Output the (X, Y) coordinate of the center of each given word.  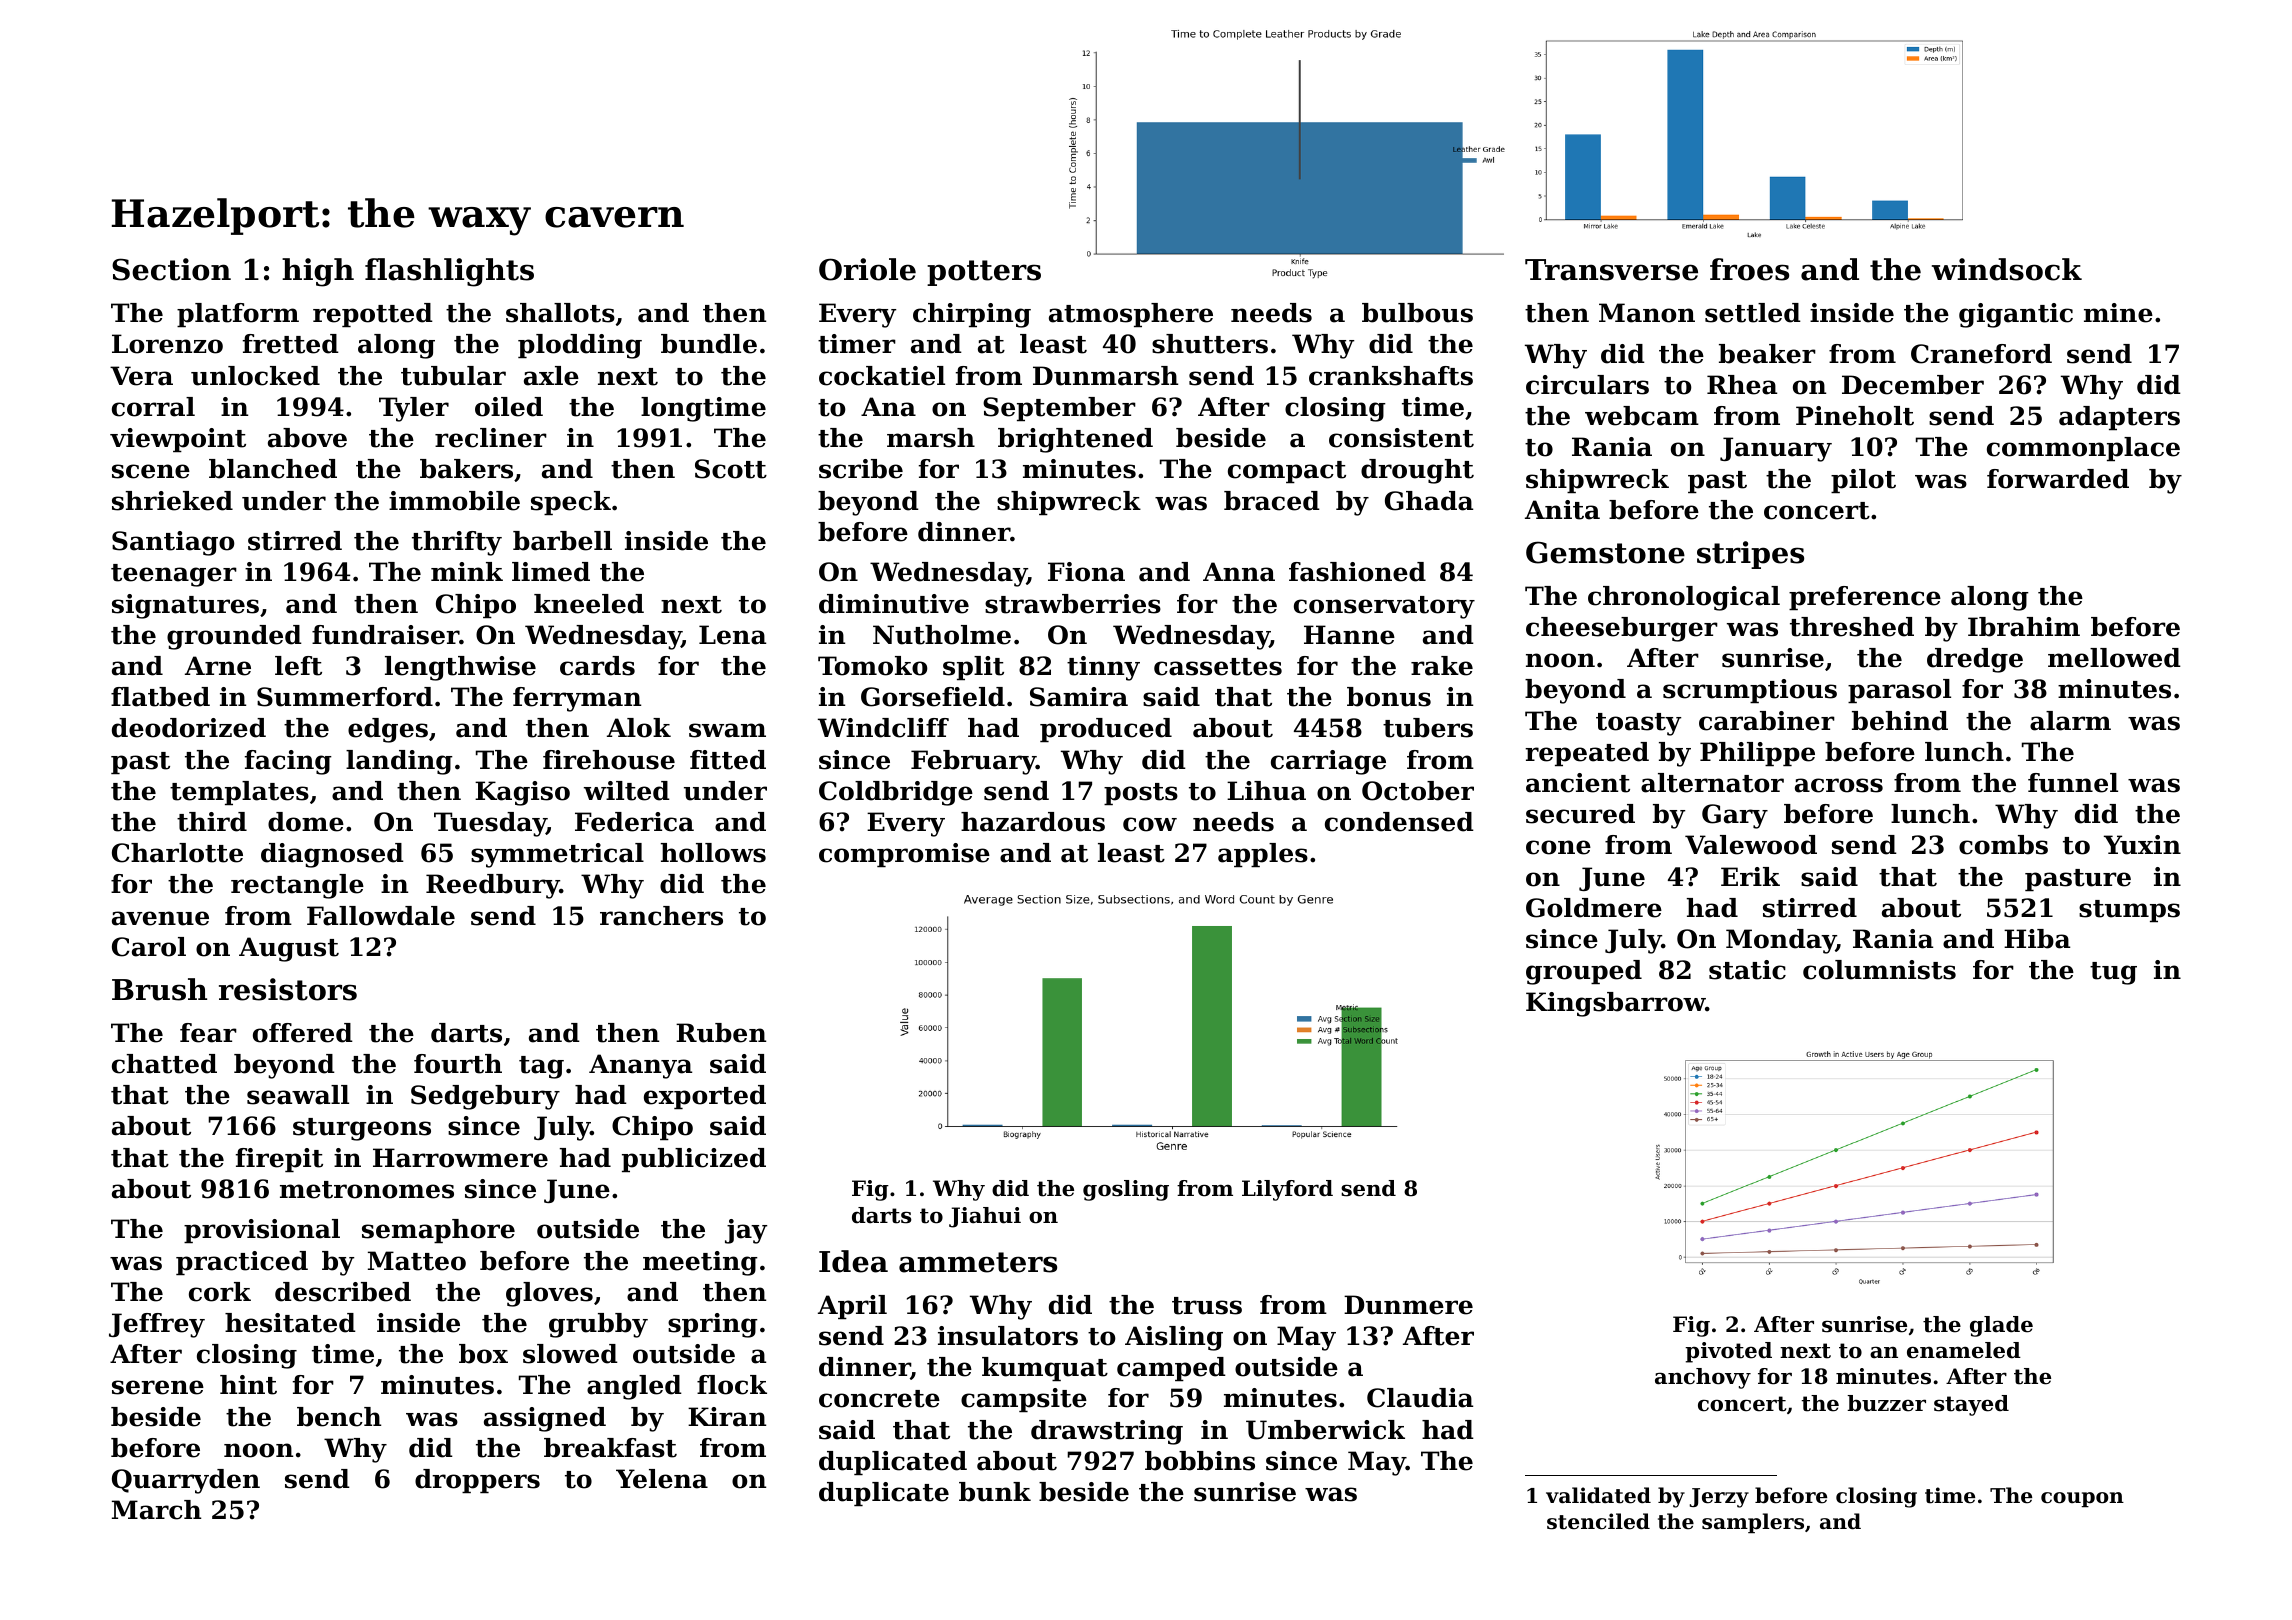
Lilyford (1287, 1190)
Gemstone (1605, 552)
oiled (509, 407)
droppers (477, 1481)
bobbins (1200, 1461)
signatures (185, 606)
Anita (1562, 510)
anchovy (1703, 1378)
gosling (1126, 1190)
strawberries (1073, 604)
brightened (1075, 440)
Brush (159, 989)
